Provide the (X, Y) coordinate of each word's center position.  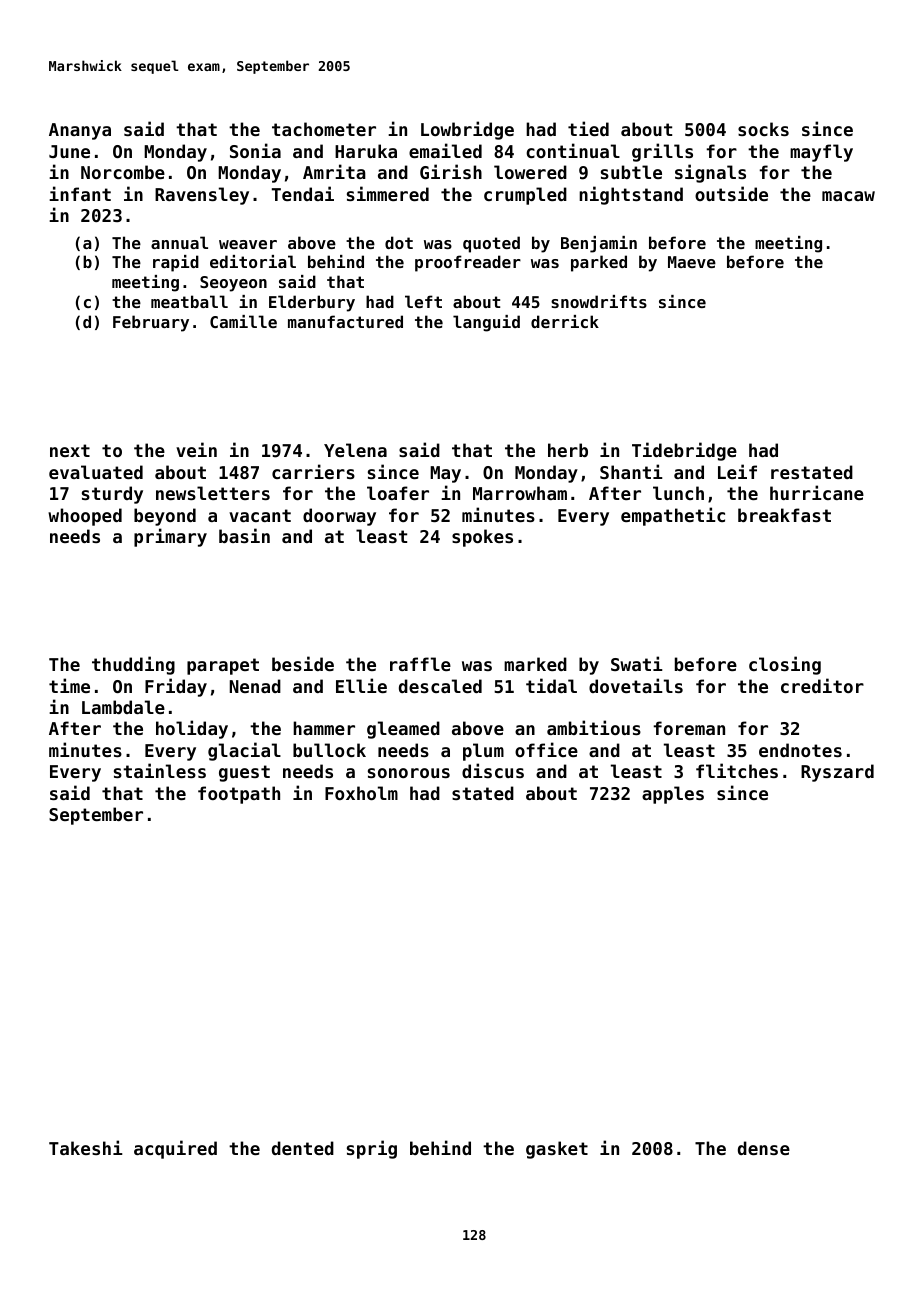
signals (710, 173)
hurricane (817, 492)
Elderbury (312, 303)
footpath (239, 795)
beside (303, 663)
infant (80, 193)
